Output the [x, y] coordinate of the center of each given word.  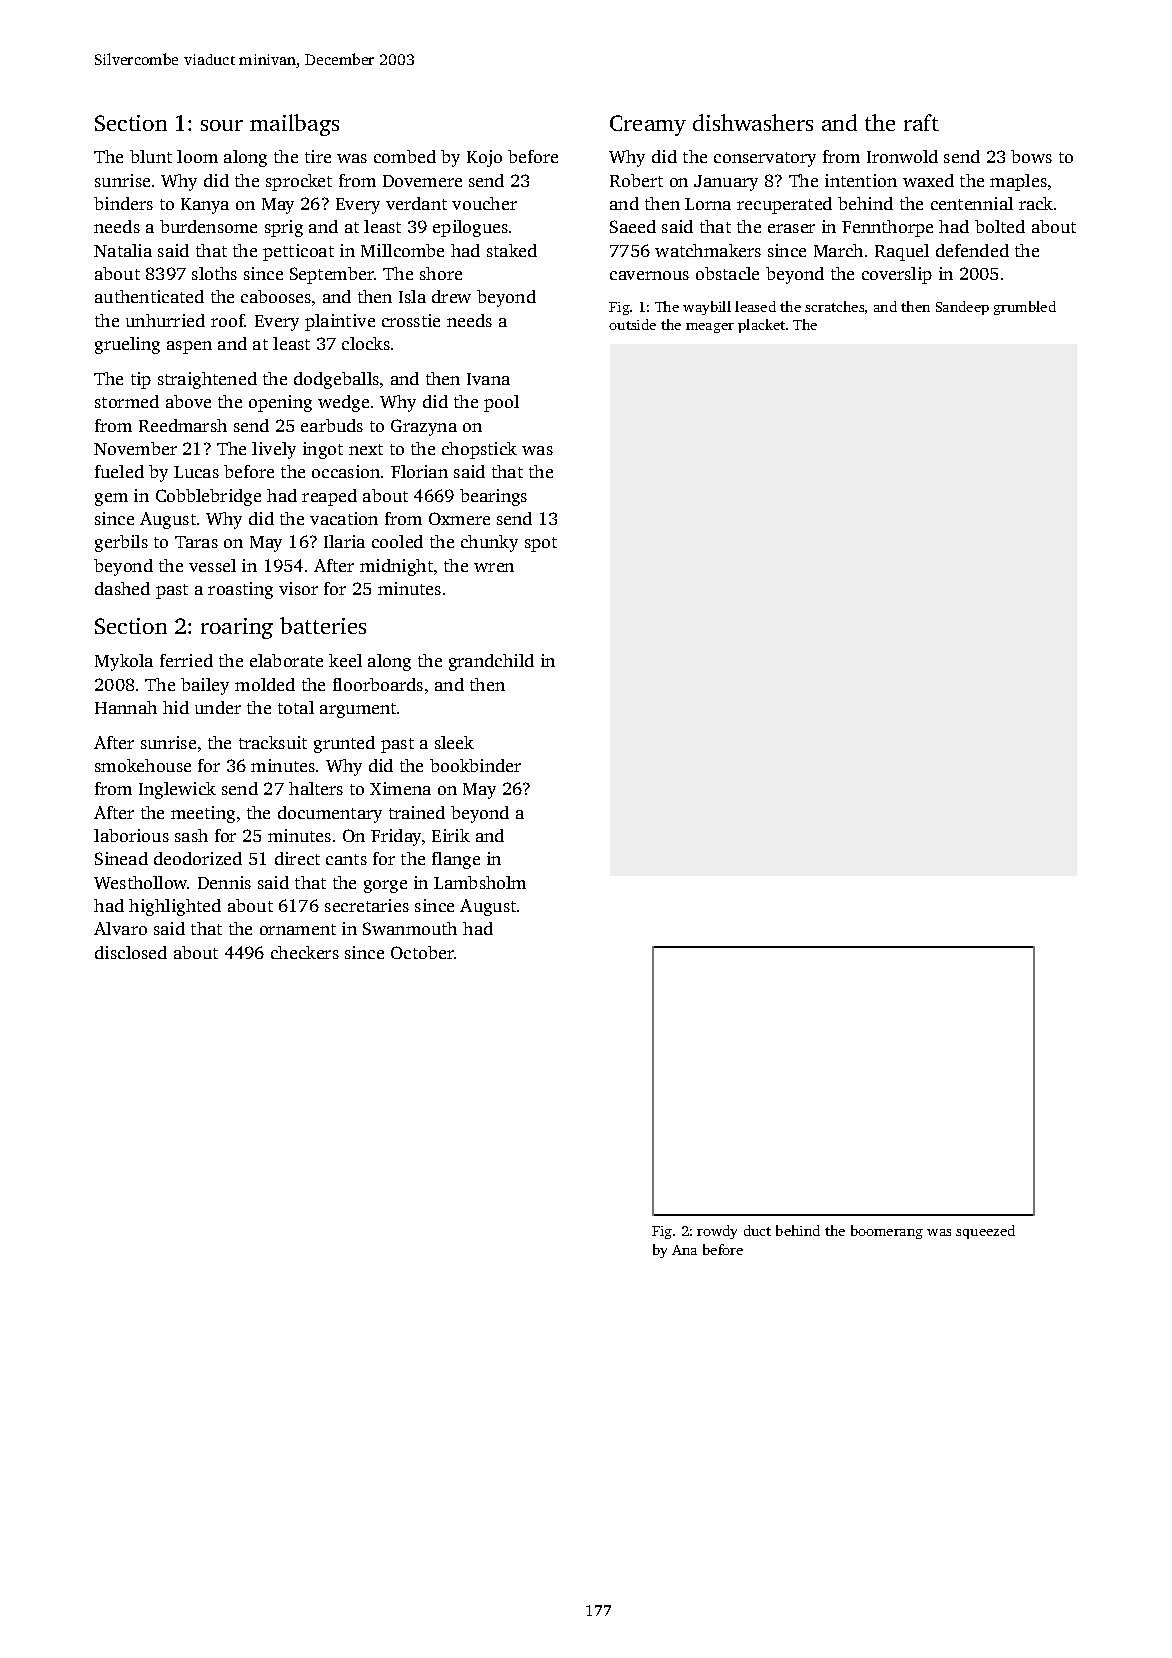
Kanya [205, 206]
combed [405, 156]
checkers [305, 952]
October [422, 952]
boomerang [887, 1232]
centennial [972, 203]
